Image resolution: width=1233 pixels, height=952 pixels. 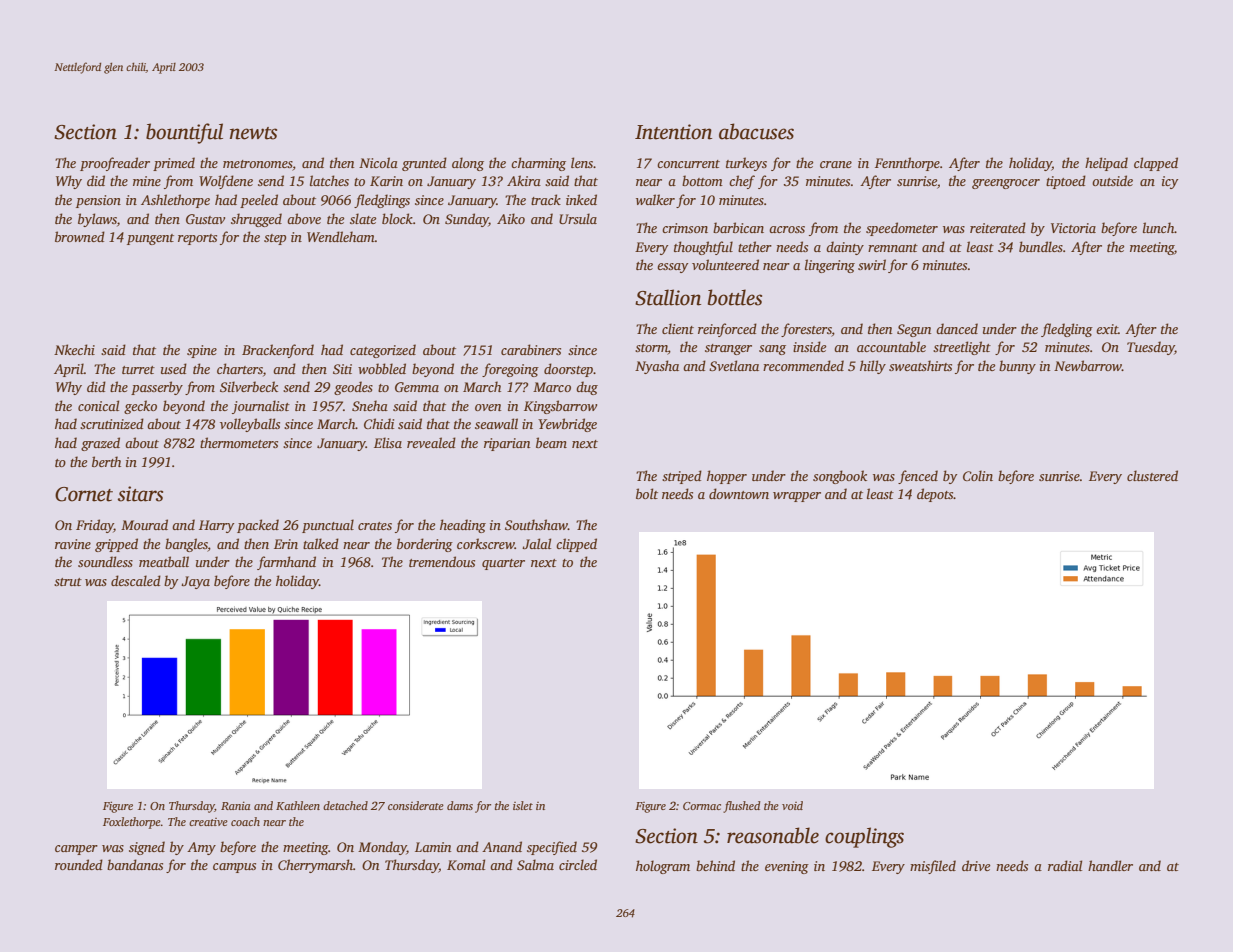 I want to click on hopper, so click(x=727, y=477).
